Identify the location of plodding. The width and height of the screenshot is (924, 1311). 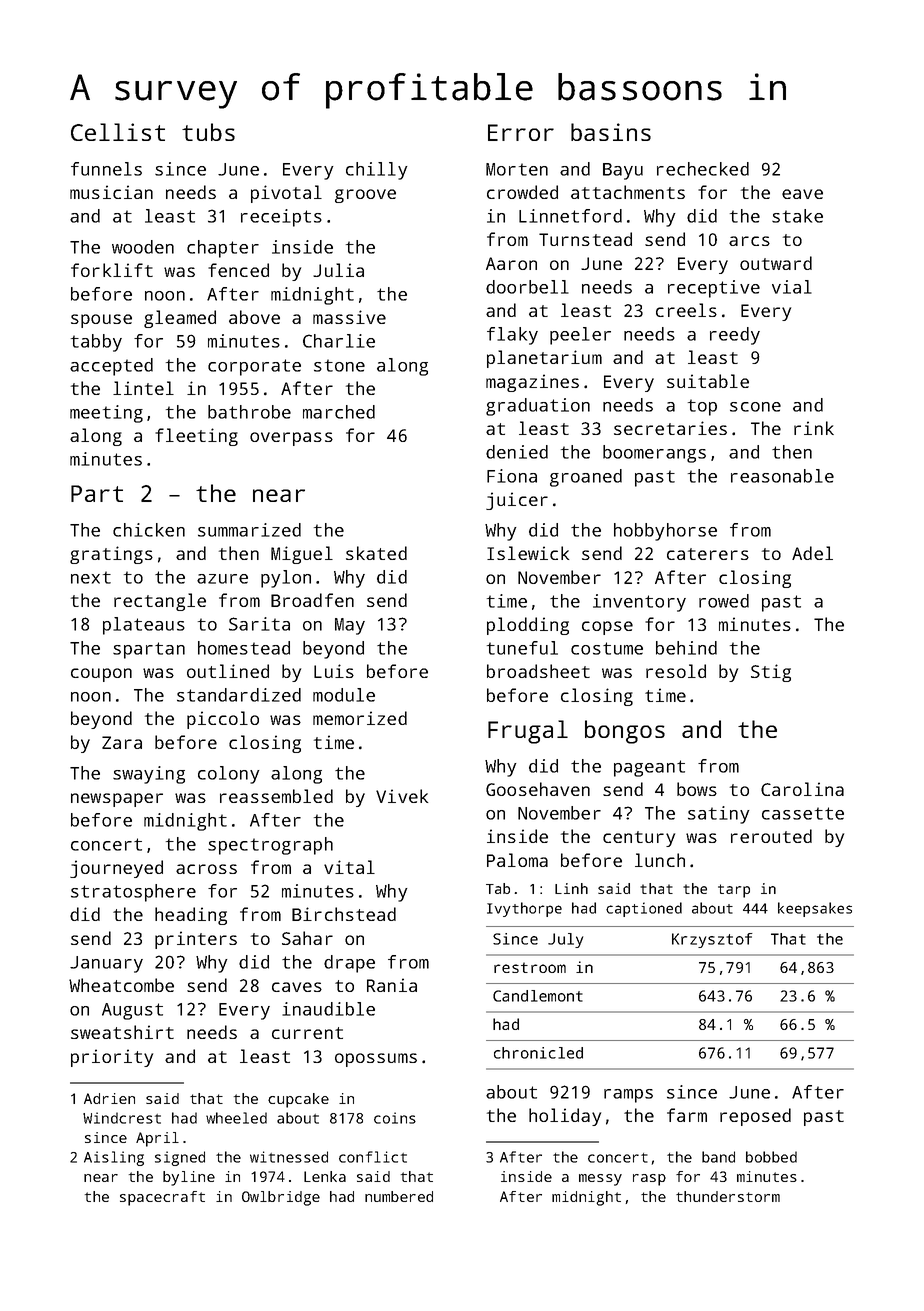
(528, 626).
